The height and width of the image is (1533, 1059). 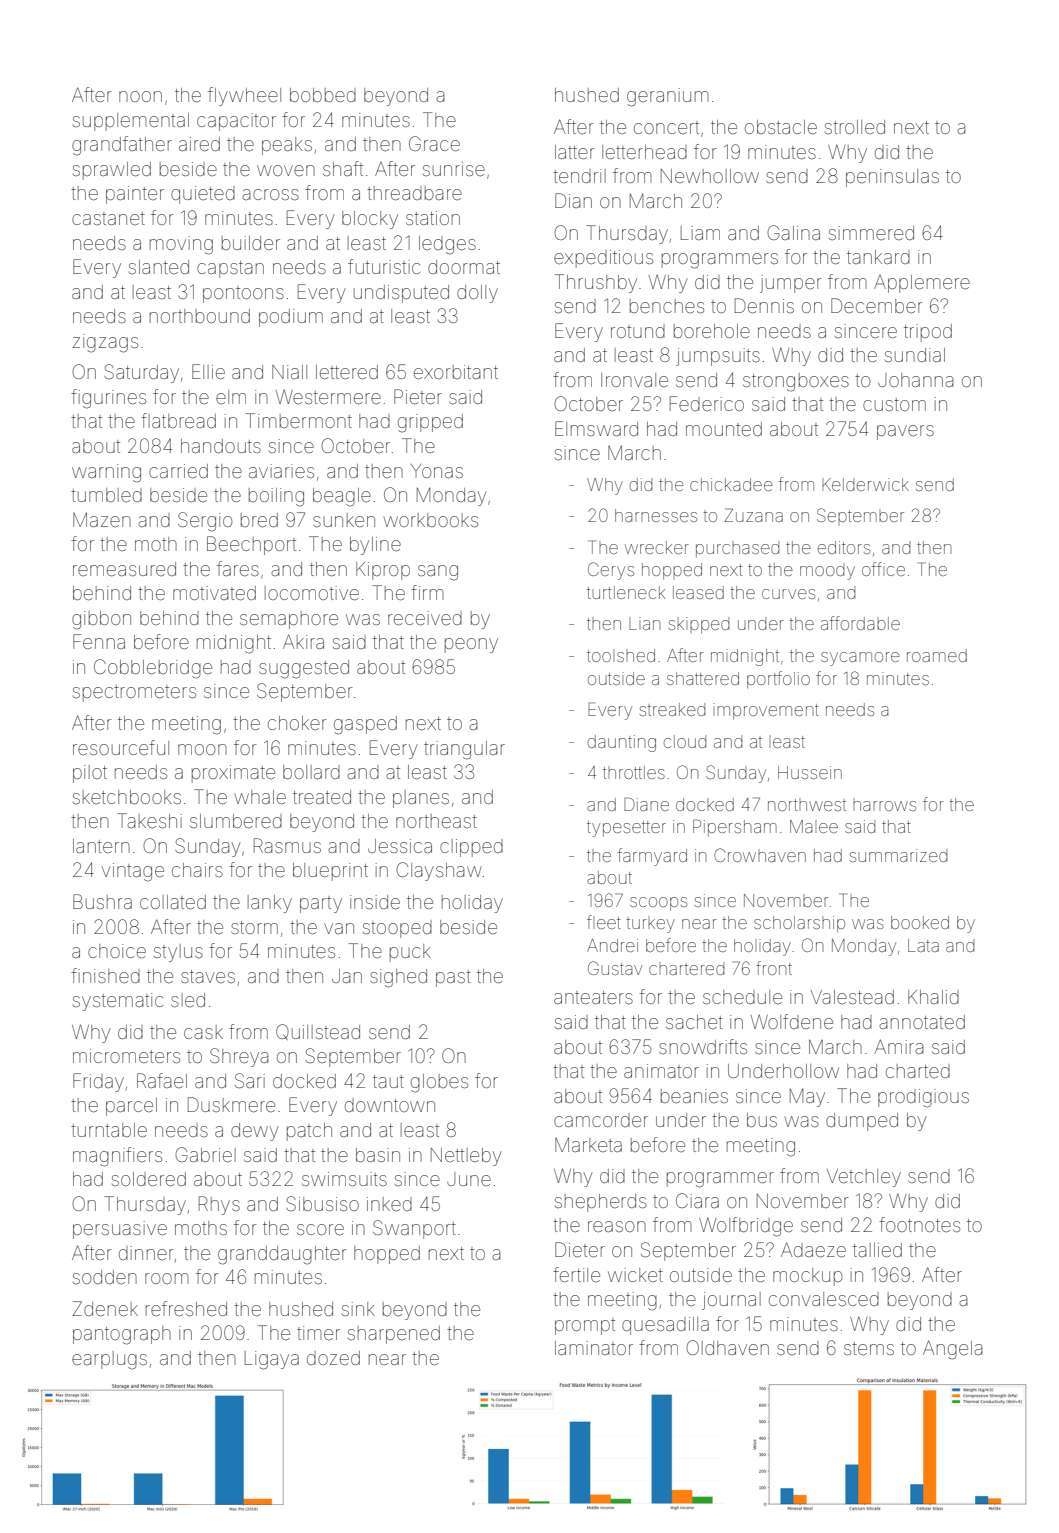 What do you see at coordinates (434, 143) in the image?
I see `Grace` at bounding box center [434, 143].
